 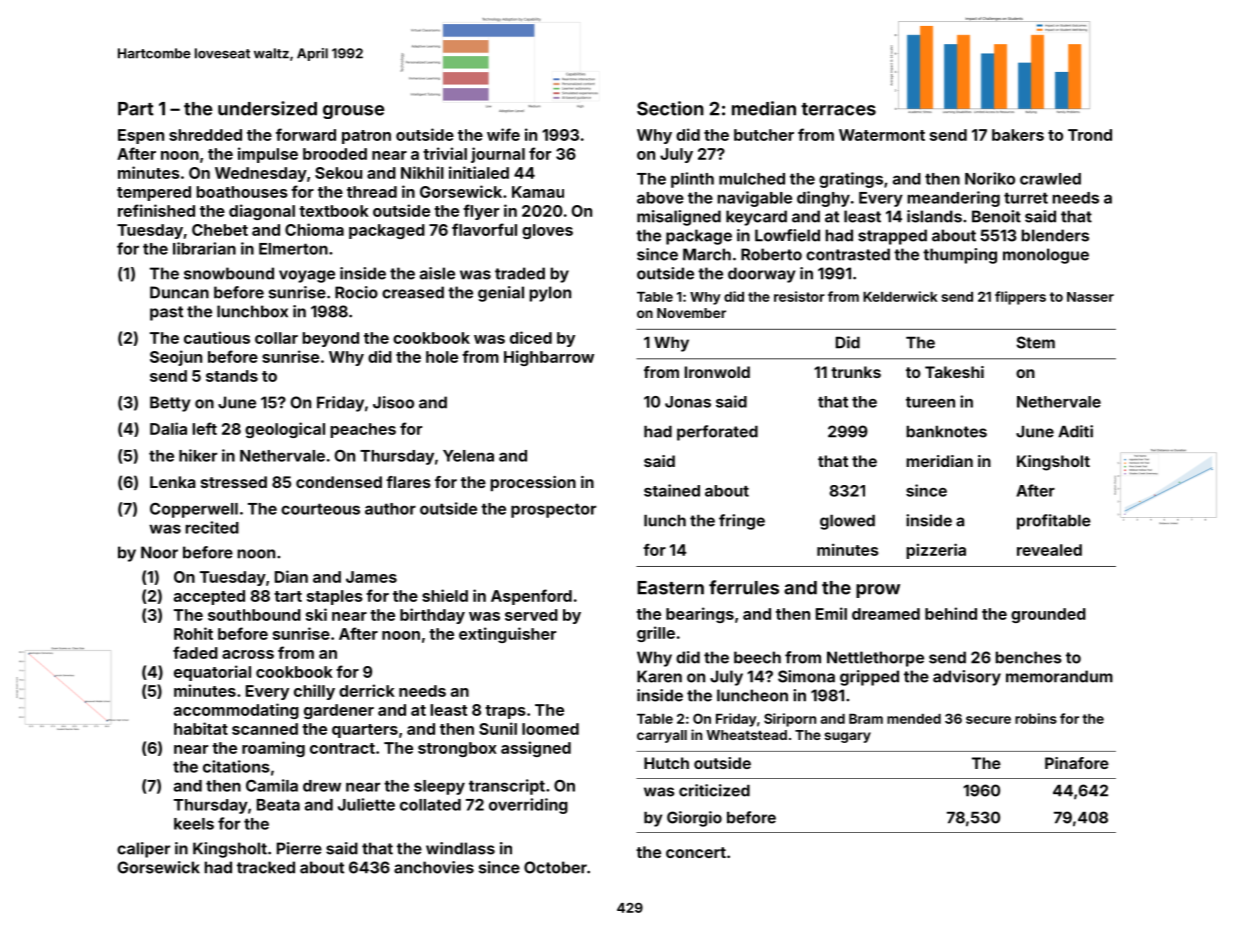 What do you see at coordinates (875, 659) in the screenshot?
I see `Nettlethorpe` at bounding box center [875, 659].
